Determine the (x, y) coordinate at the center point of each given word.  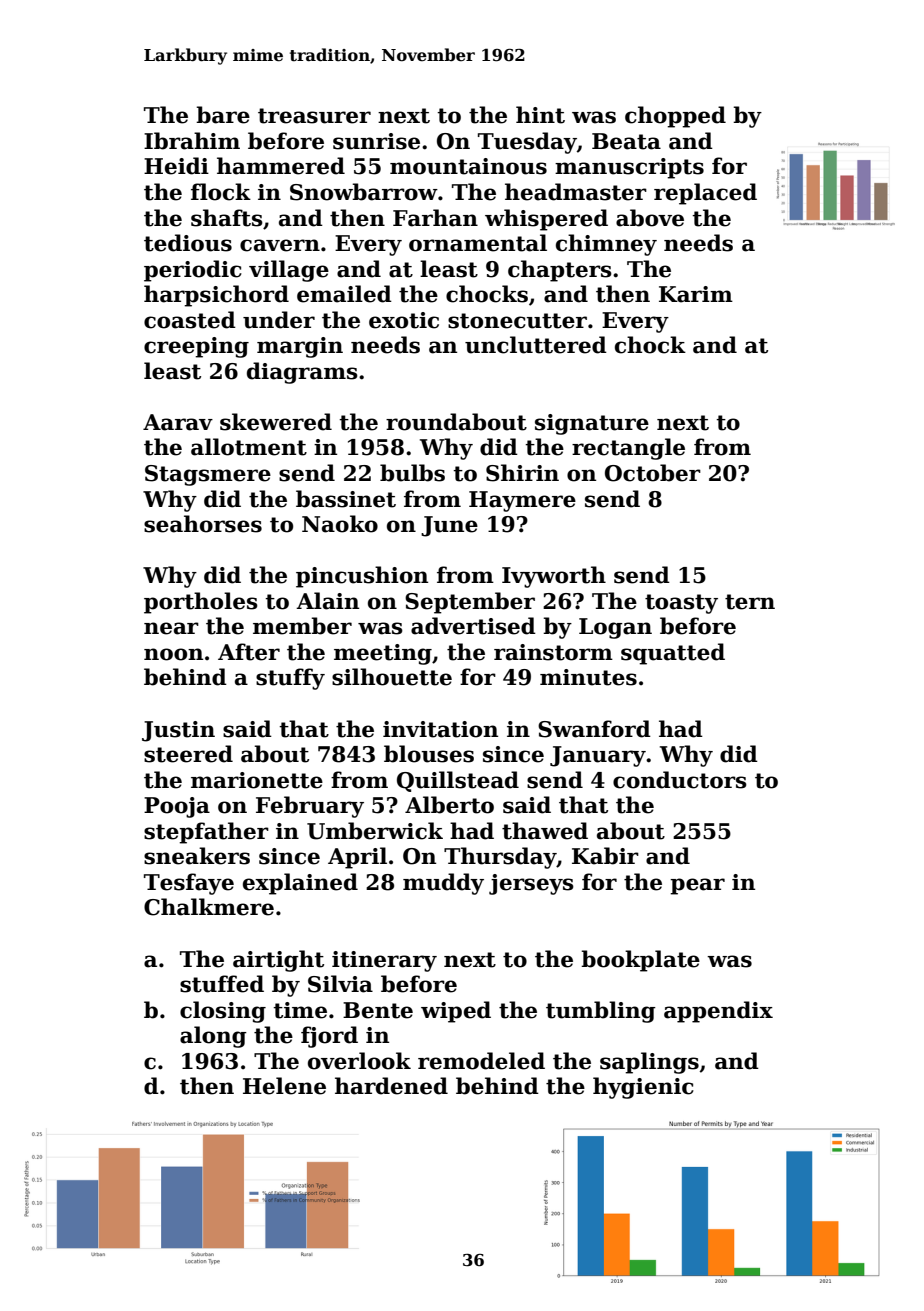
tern (750, 602)
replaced (705, 194)
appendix (718, 1012)
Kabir (605, 856)
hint (540, 115)
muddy (443, 884)
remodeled (481, 1061)
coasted (190, 320)
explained (300, 884)
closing (223, 1012)
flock (221, 192)
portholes (201, 603)
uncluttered (536, 345)
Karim (696, 294)
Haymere (522, 501)
